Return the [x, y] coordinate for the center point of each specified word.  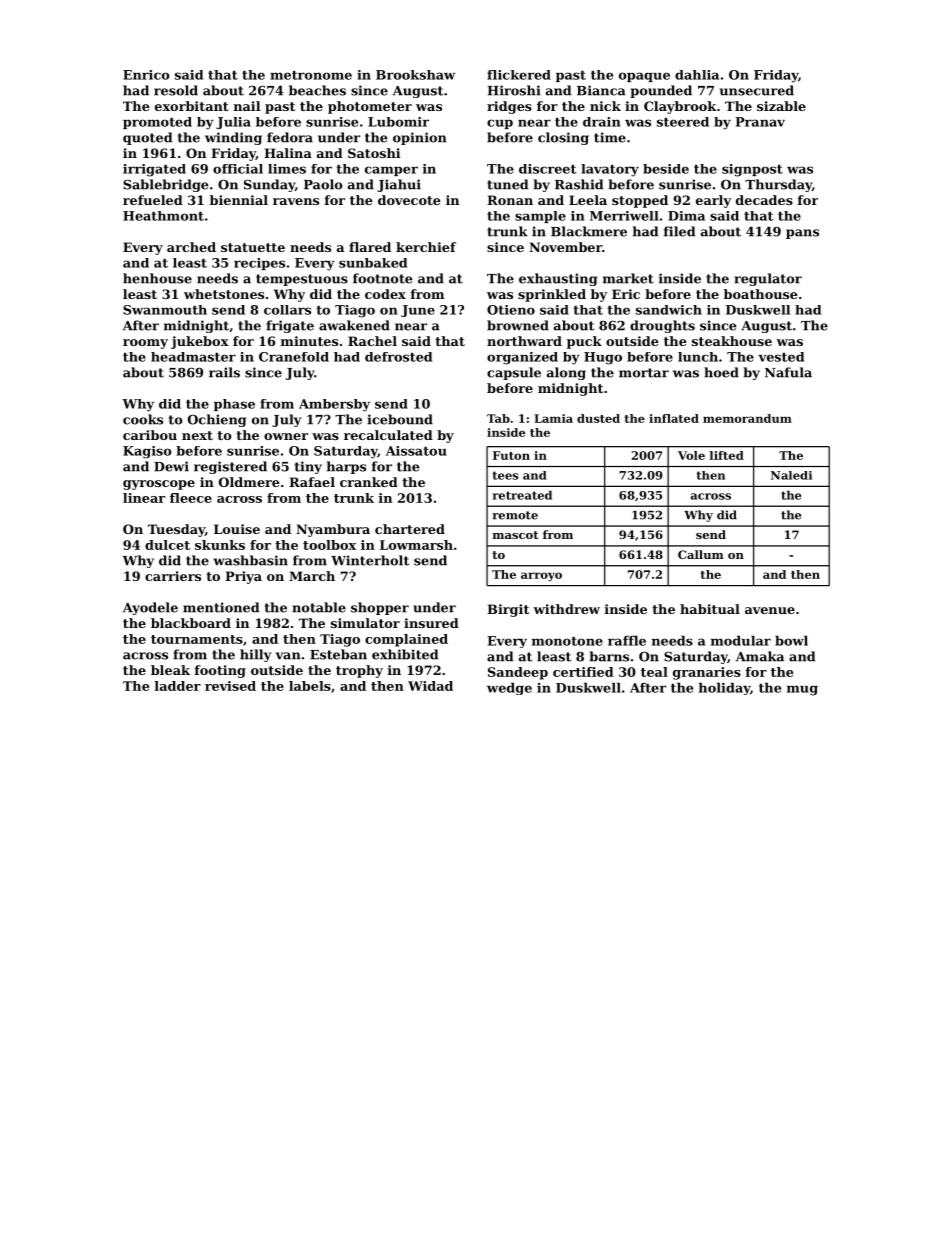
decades [764, 200]
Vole [691, 455]
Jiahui [399, 185]
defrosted [398, 357]
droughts [662, 326]
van [288, 656]
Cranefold [294, 357]
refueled [153, 200]
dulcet [167, 545]
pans [802, 234]
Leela [588, 200]
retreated [522, 495]
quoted [147, 138]
